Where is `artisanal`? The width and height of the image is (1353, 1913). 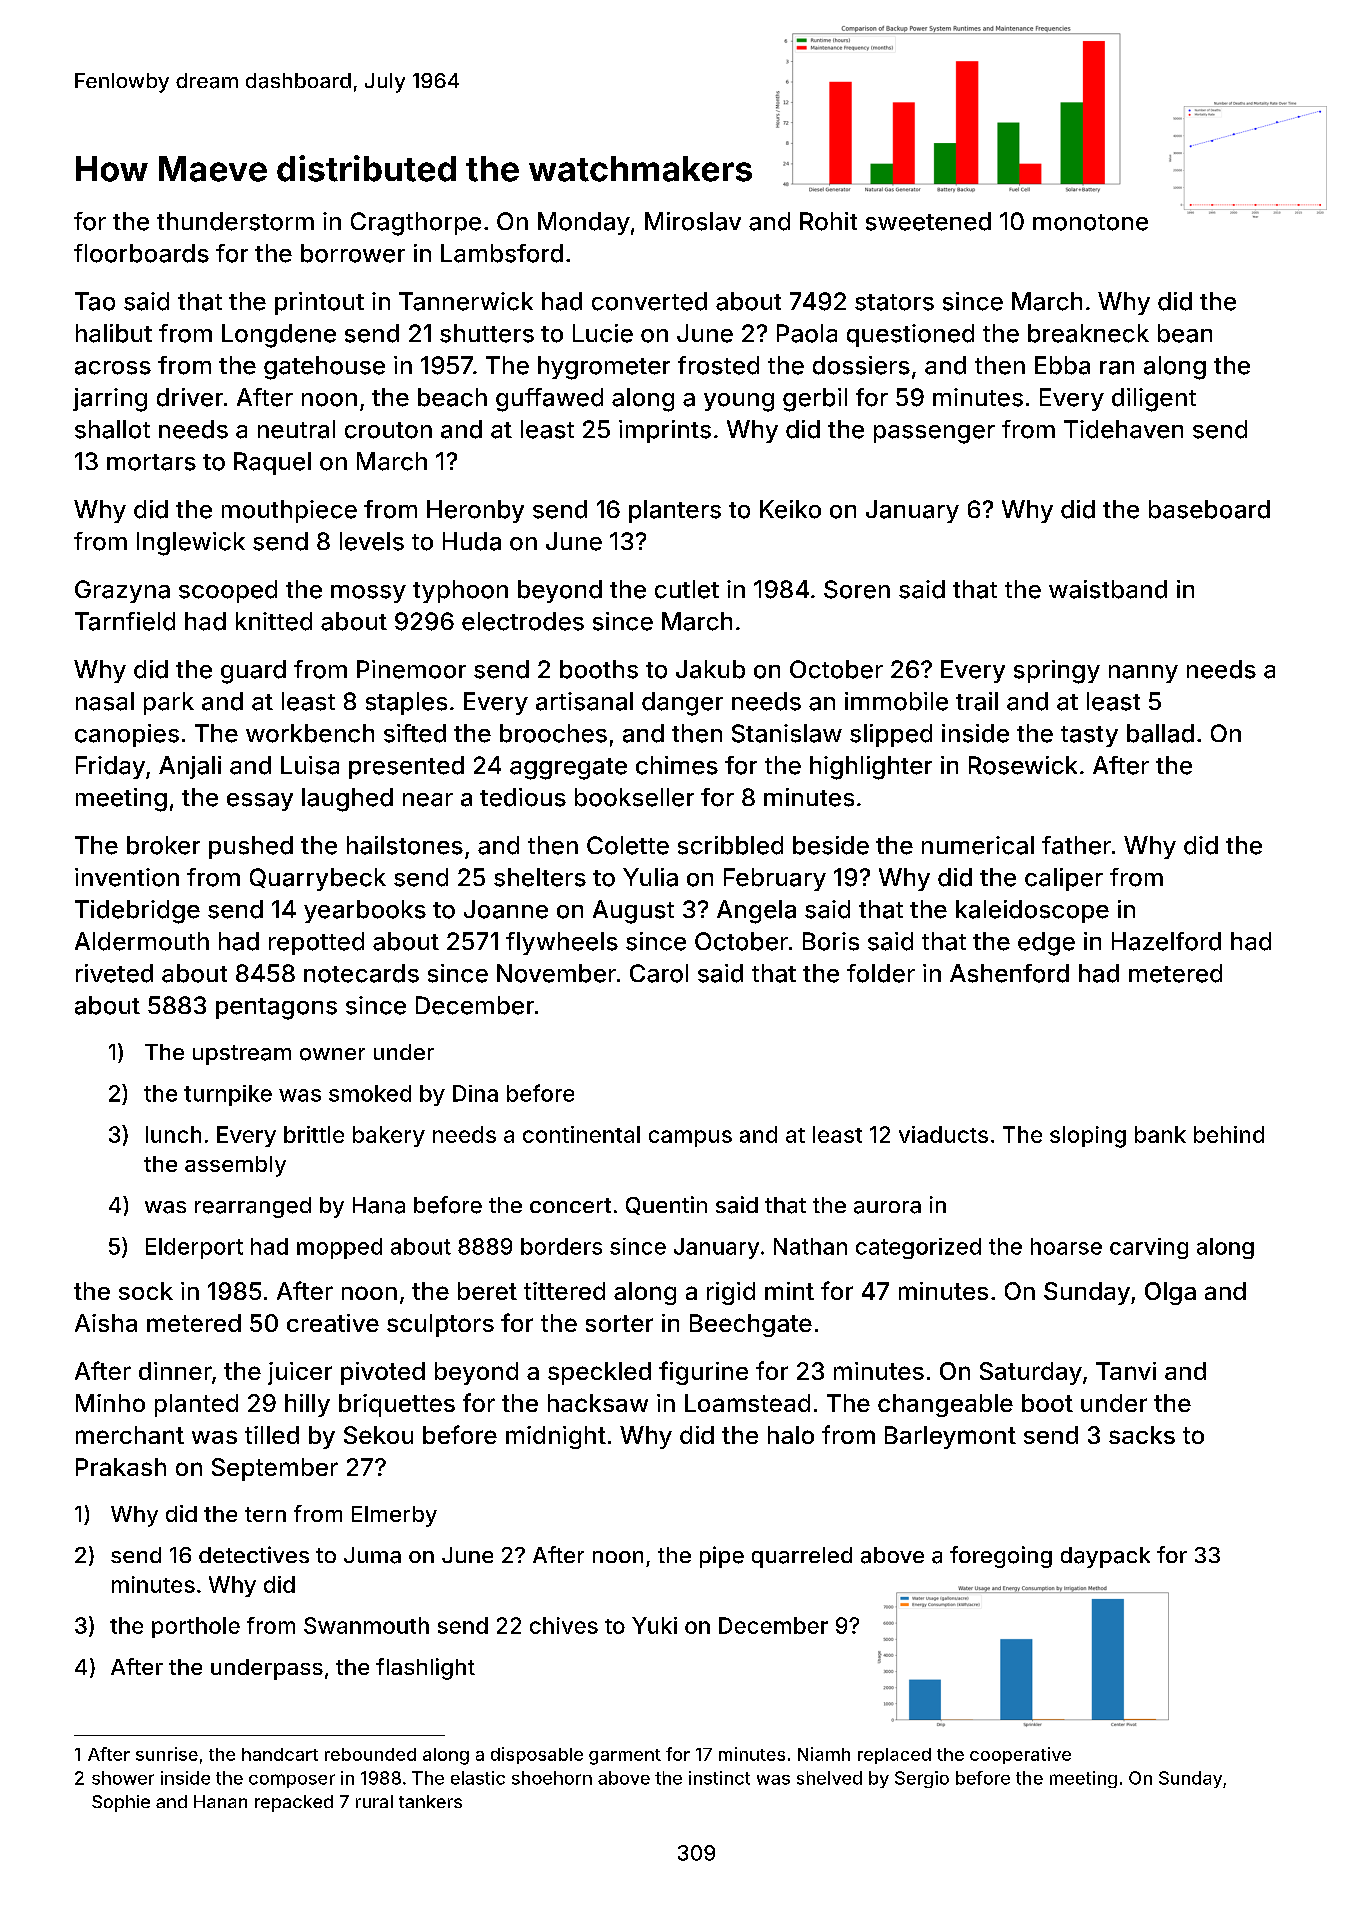 artisanal is located at coordinates (584, 701).
